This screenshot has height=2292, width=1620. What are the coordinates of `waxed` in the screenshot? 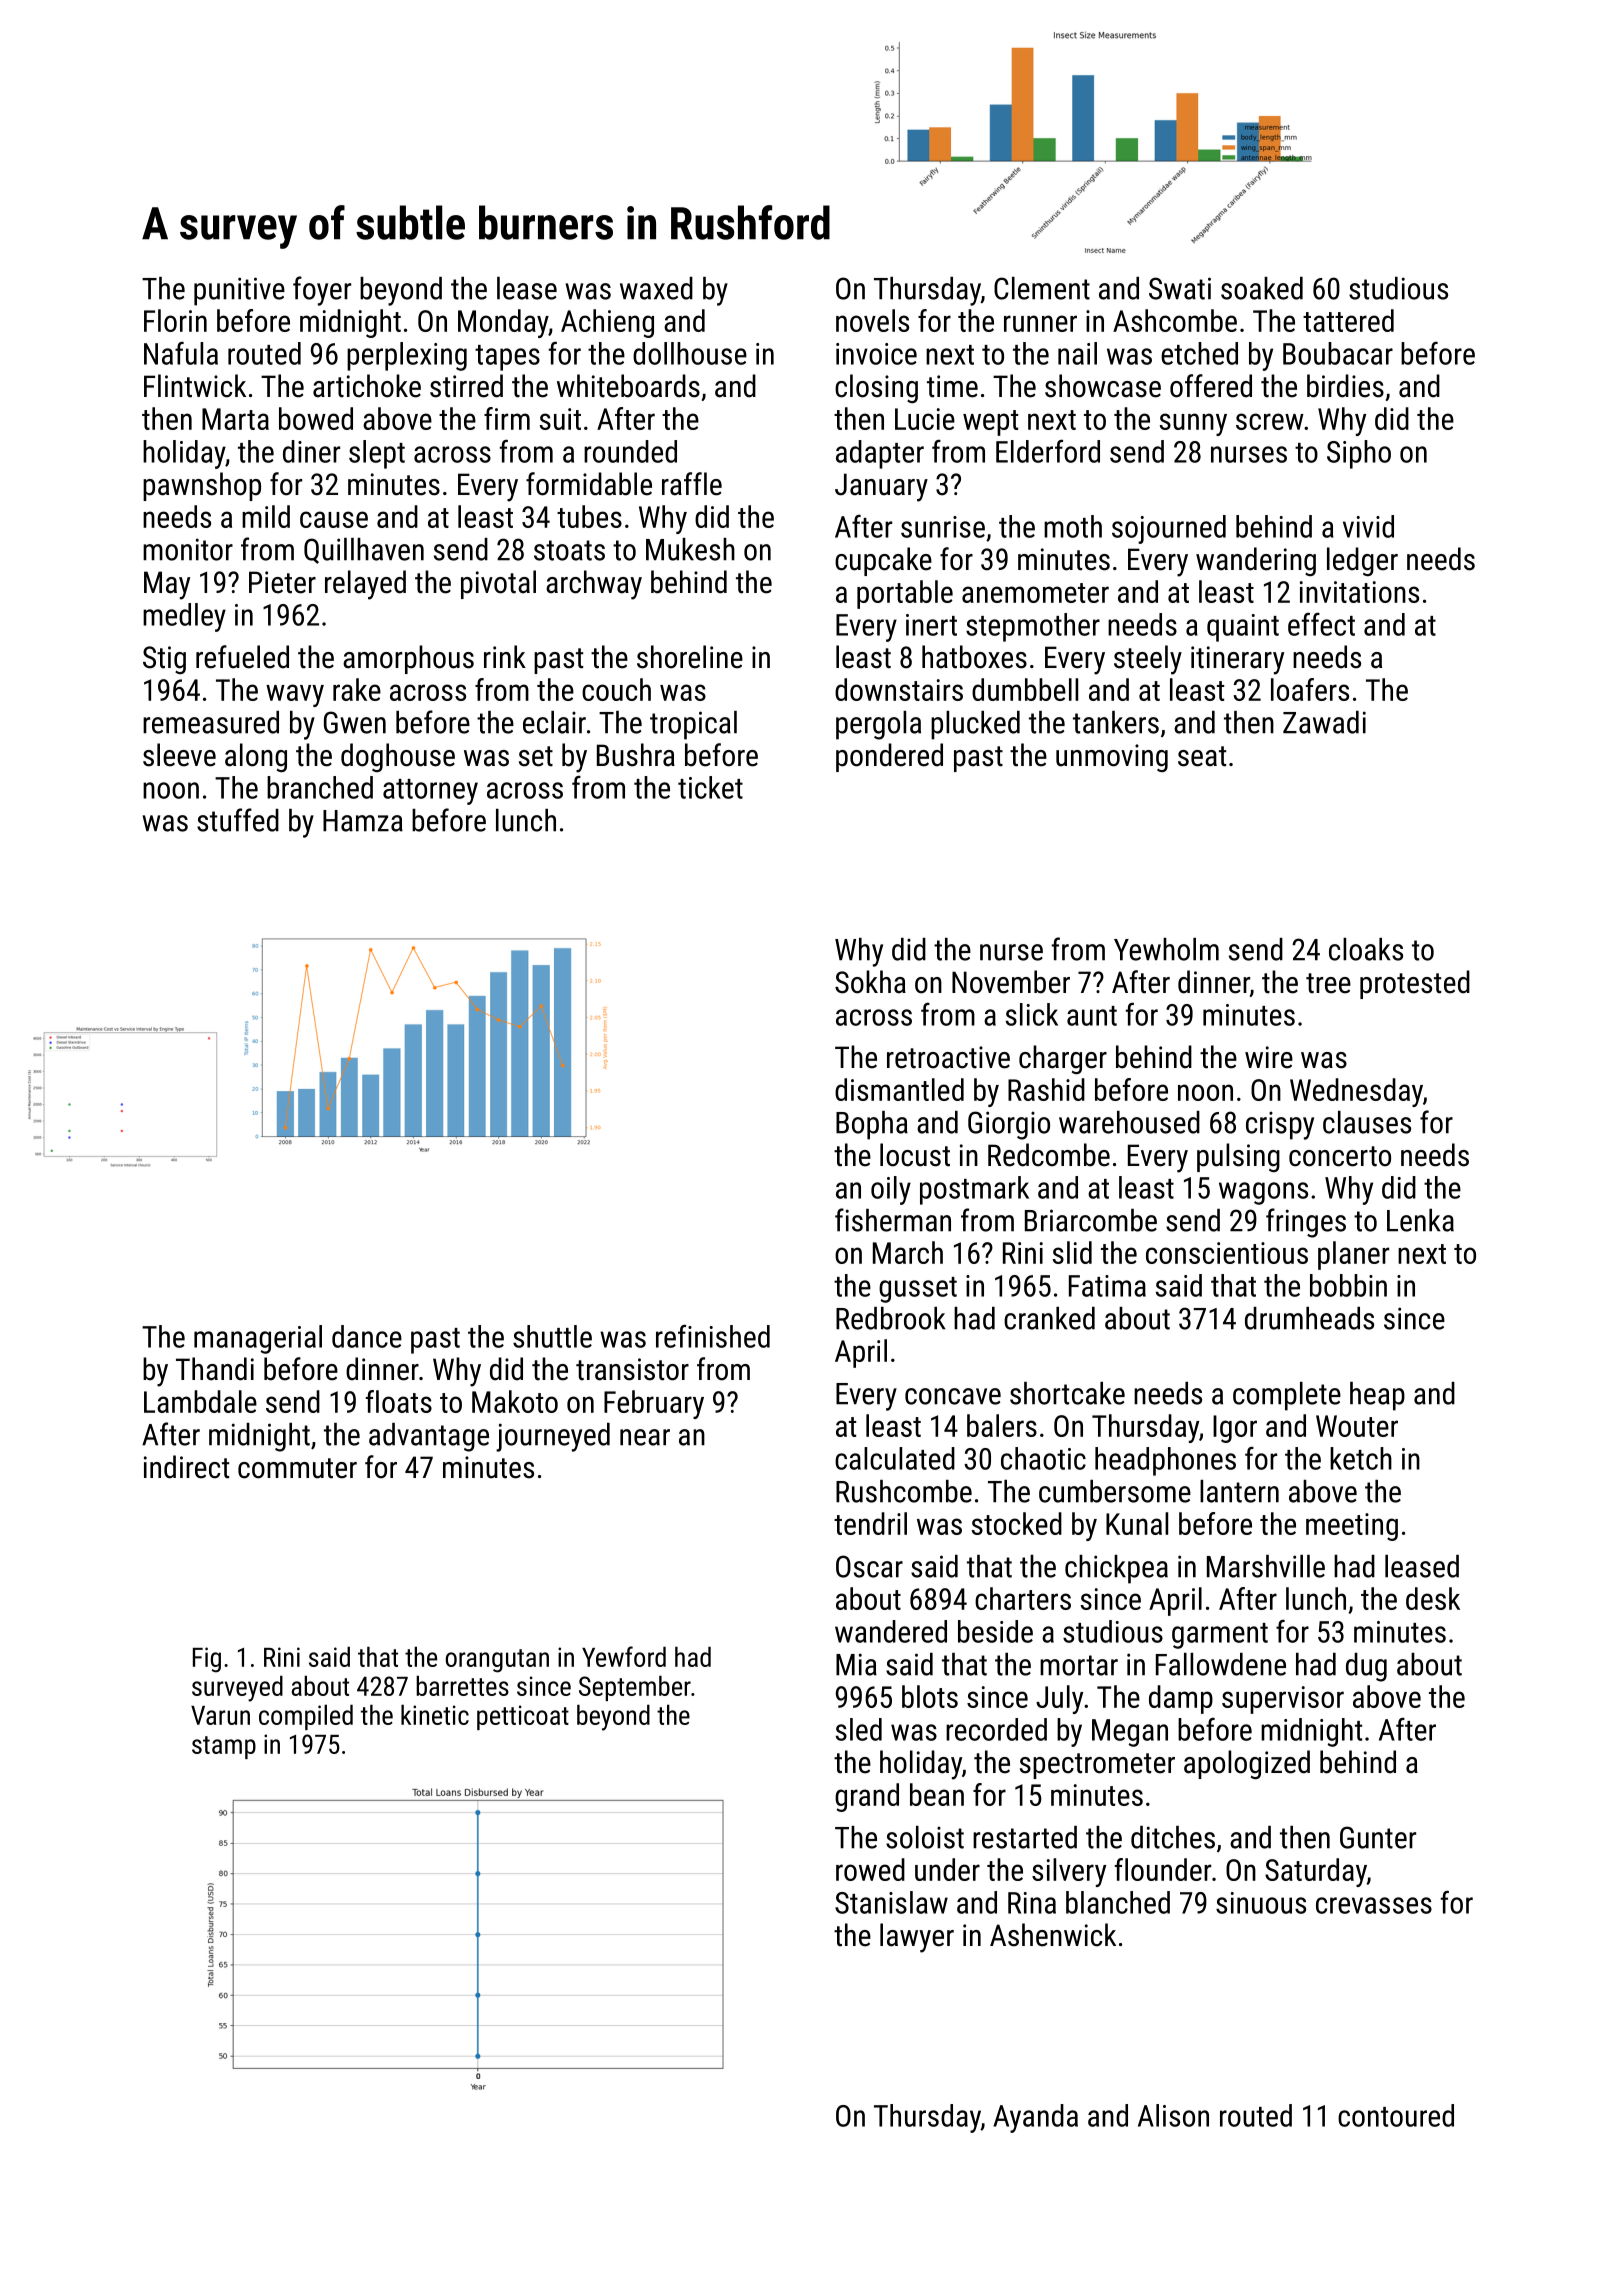 It's located at (656, 288).
